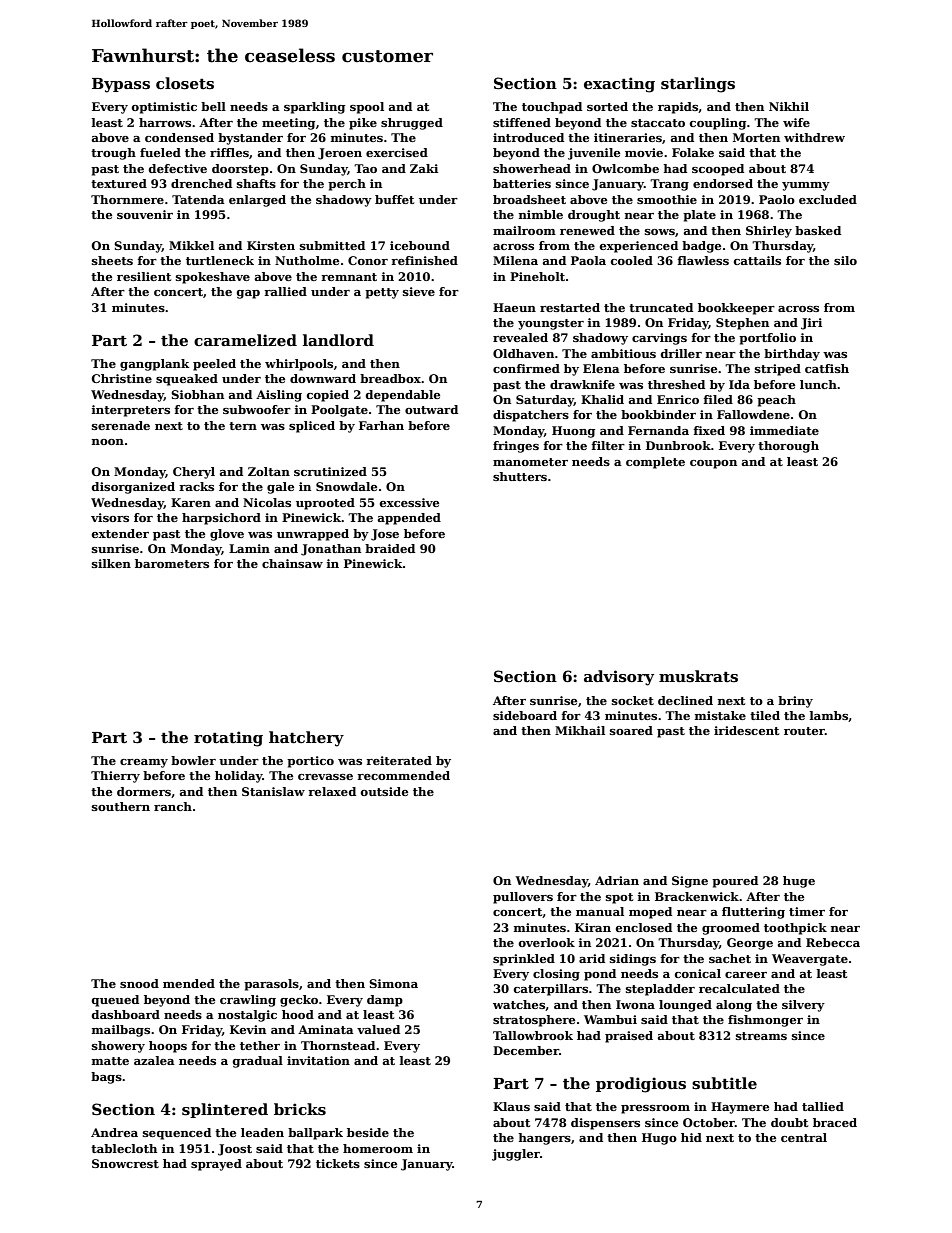 This screenshot has width=952, height=1233. What do you see at coordinates (619, 678) in the screenshot?
I see `advisory` at bounding box center [619, 678].
